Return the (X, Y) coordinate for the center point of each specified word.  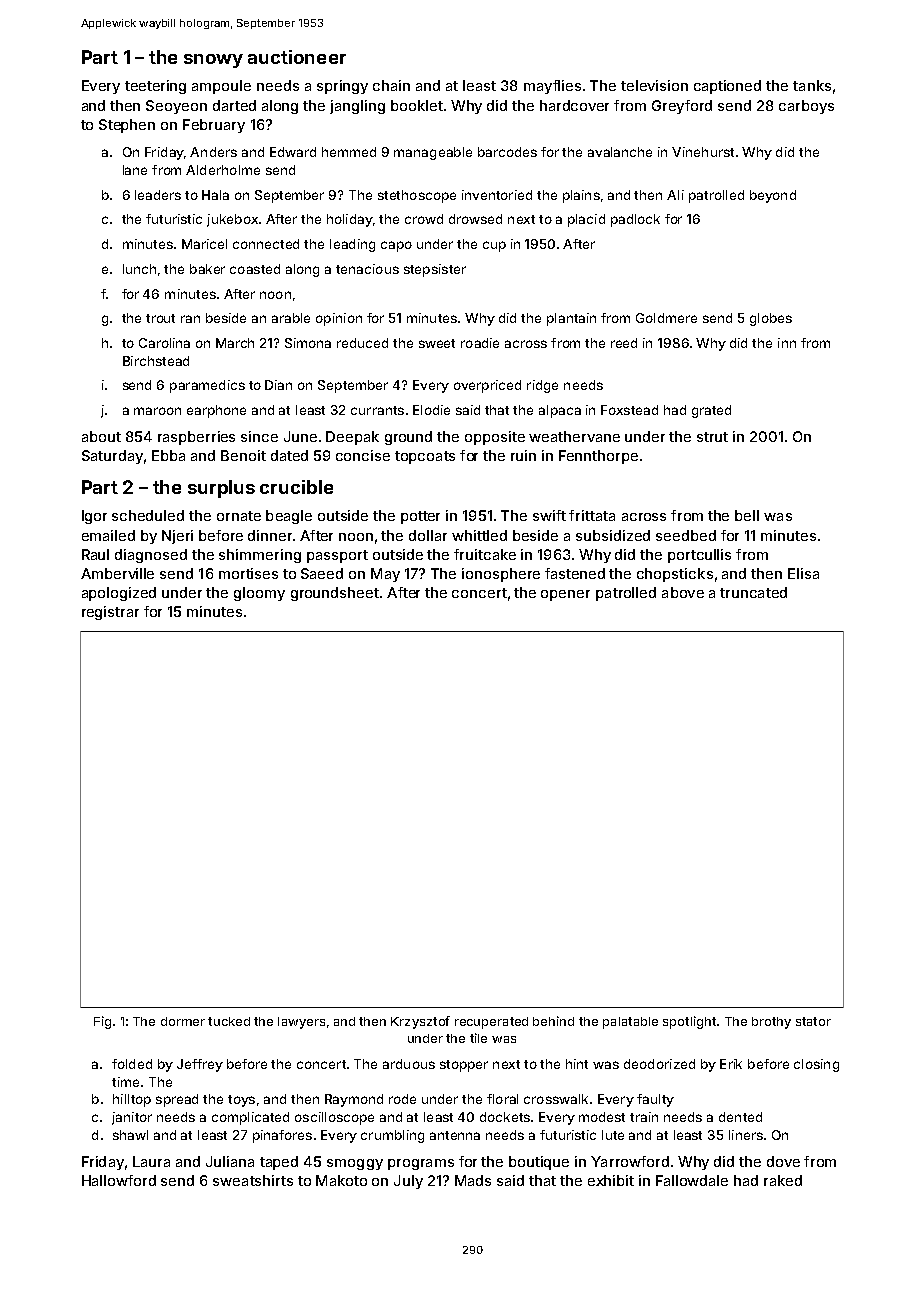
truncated (753, 592)
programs (421, 1164)
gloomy (259, 594)
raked (783, 1180)
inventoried (497, 195)
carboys (806, 107)
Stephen (127, 126)
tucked (229, 1021)
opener (565, 595)
